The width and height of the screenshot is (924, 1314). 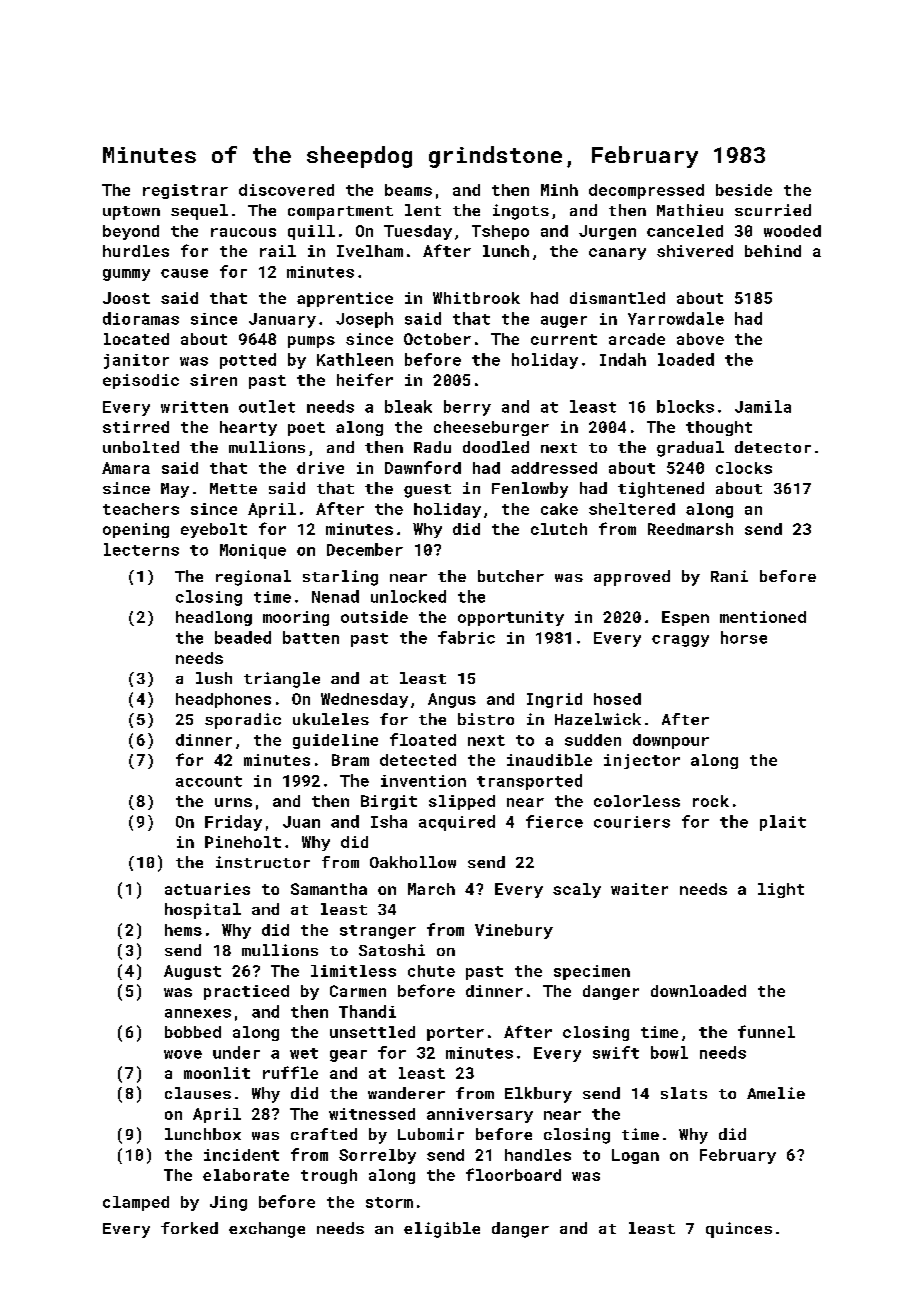 I want to click on Fenlowby, so click(x=530, y=490).
